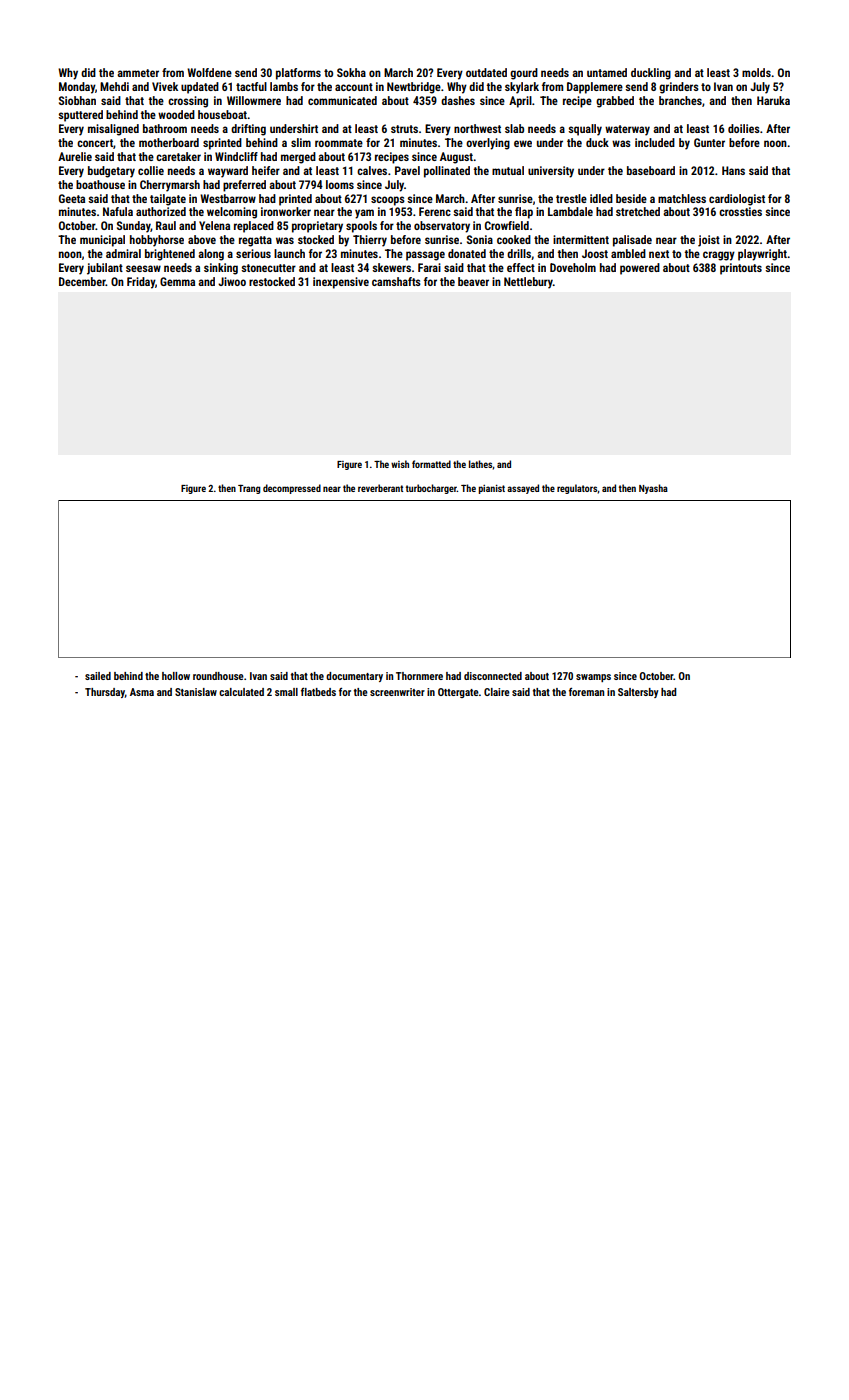  I want to click on Thursday, so click(105, 693).
